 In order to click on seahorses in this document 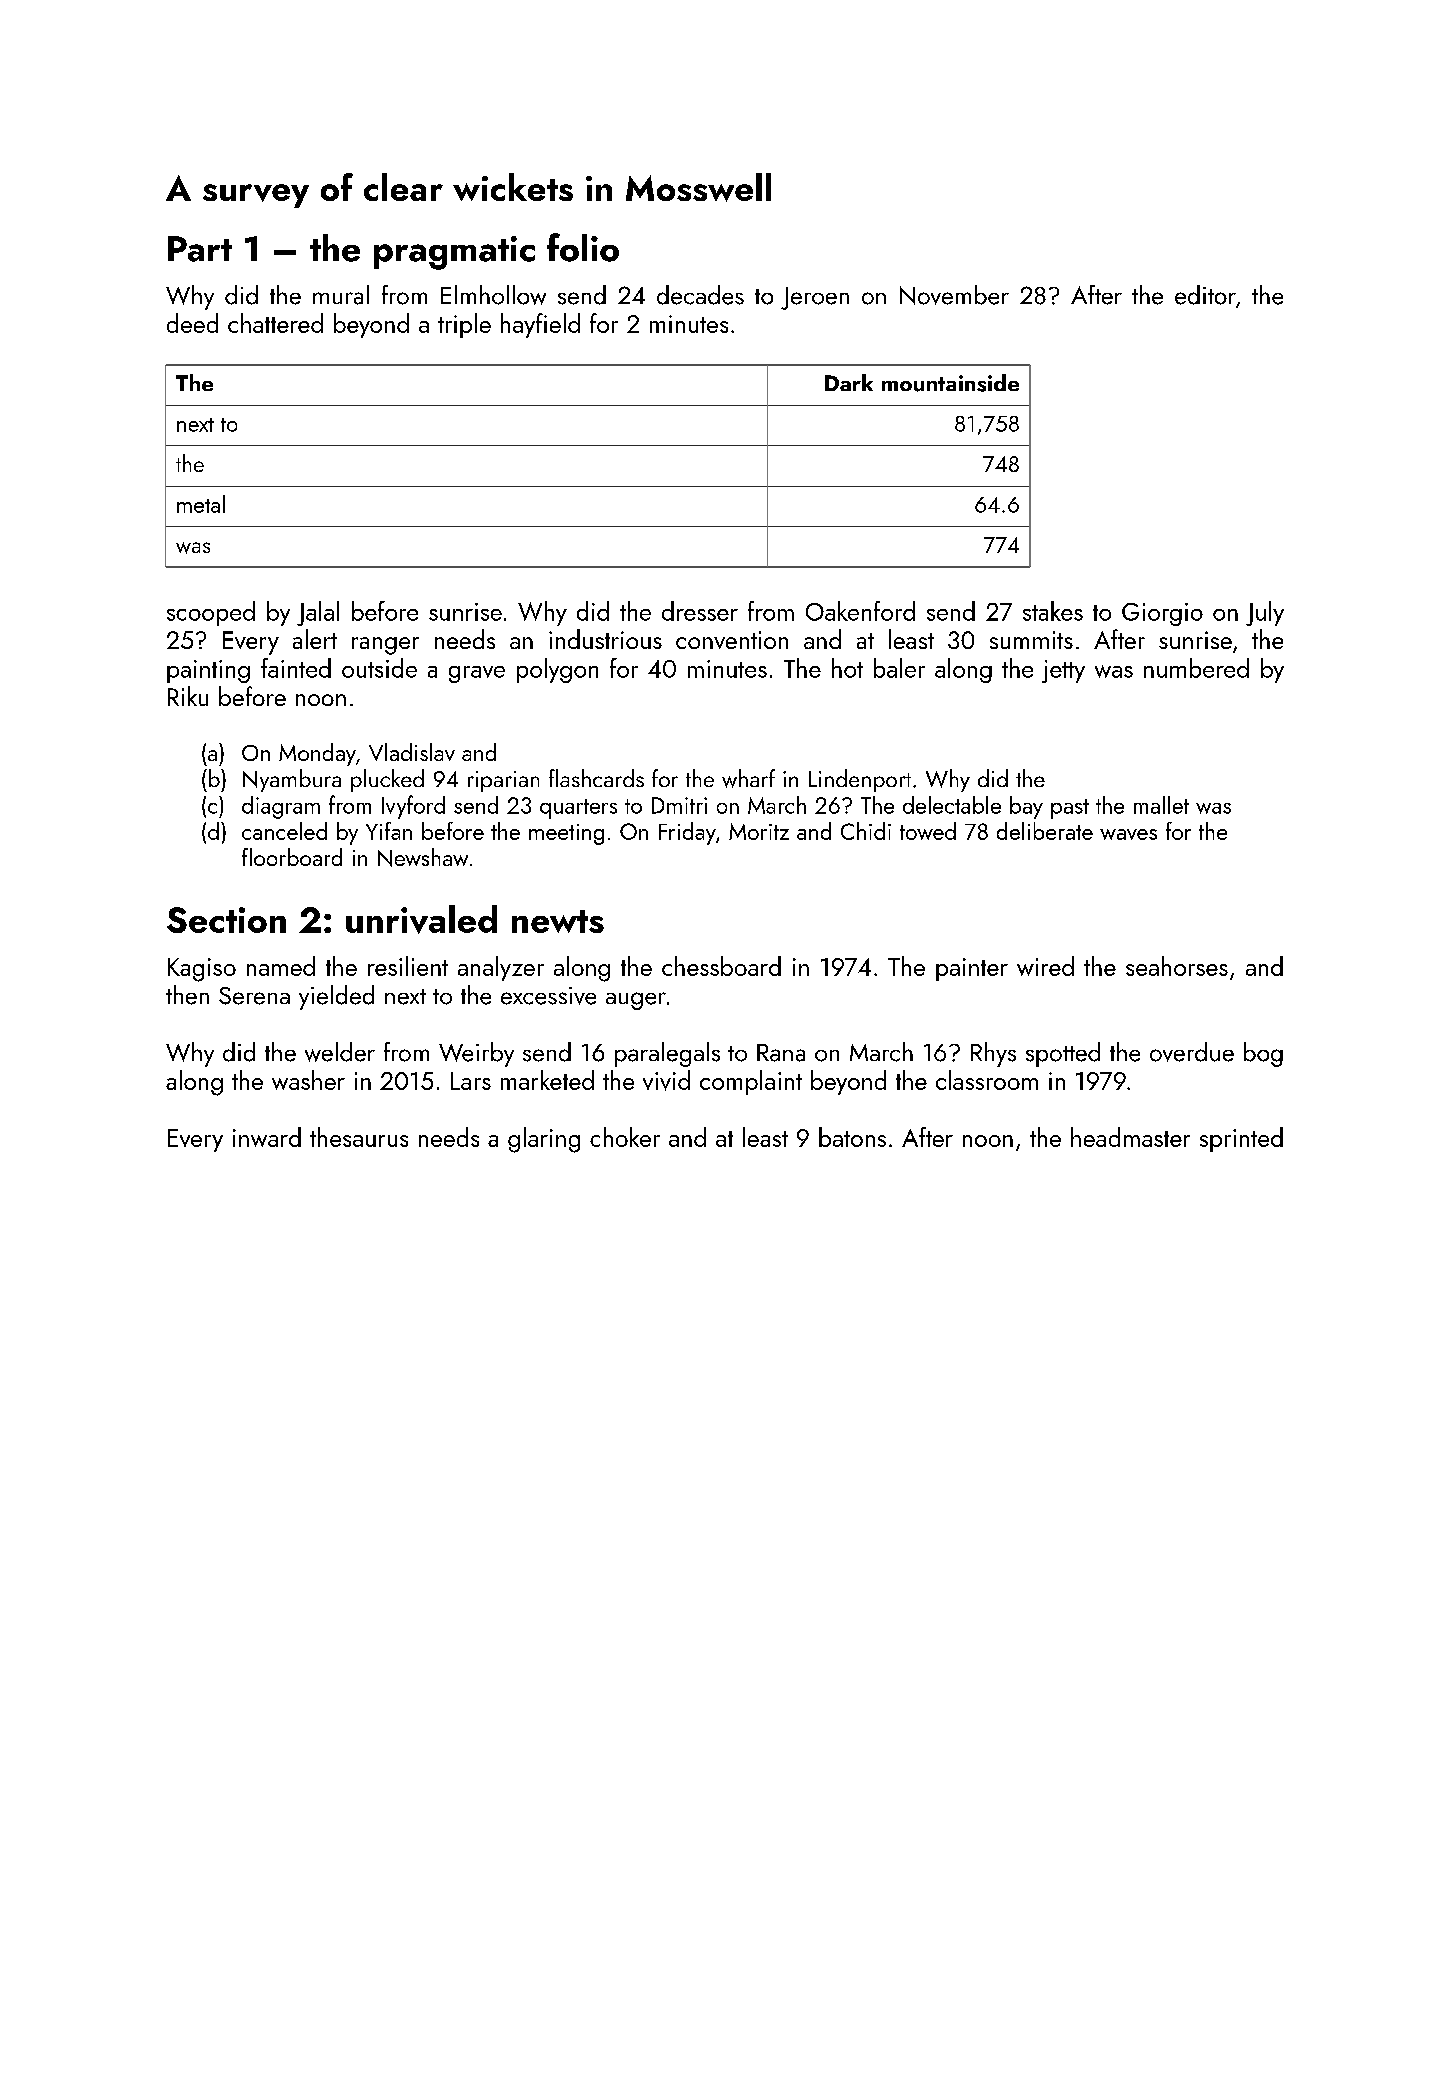, I will do `click(1177, 966)`.
